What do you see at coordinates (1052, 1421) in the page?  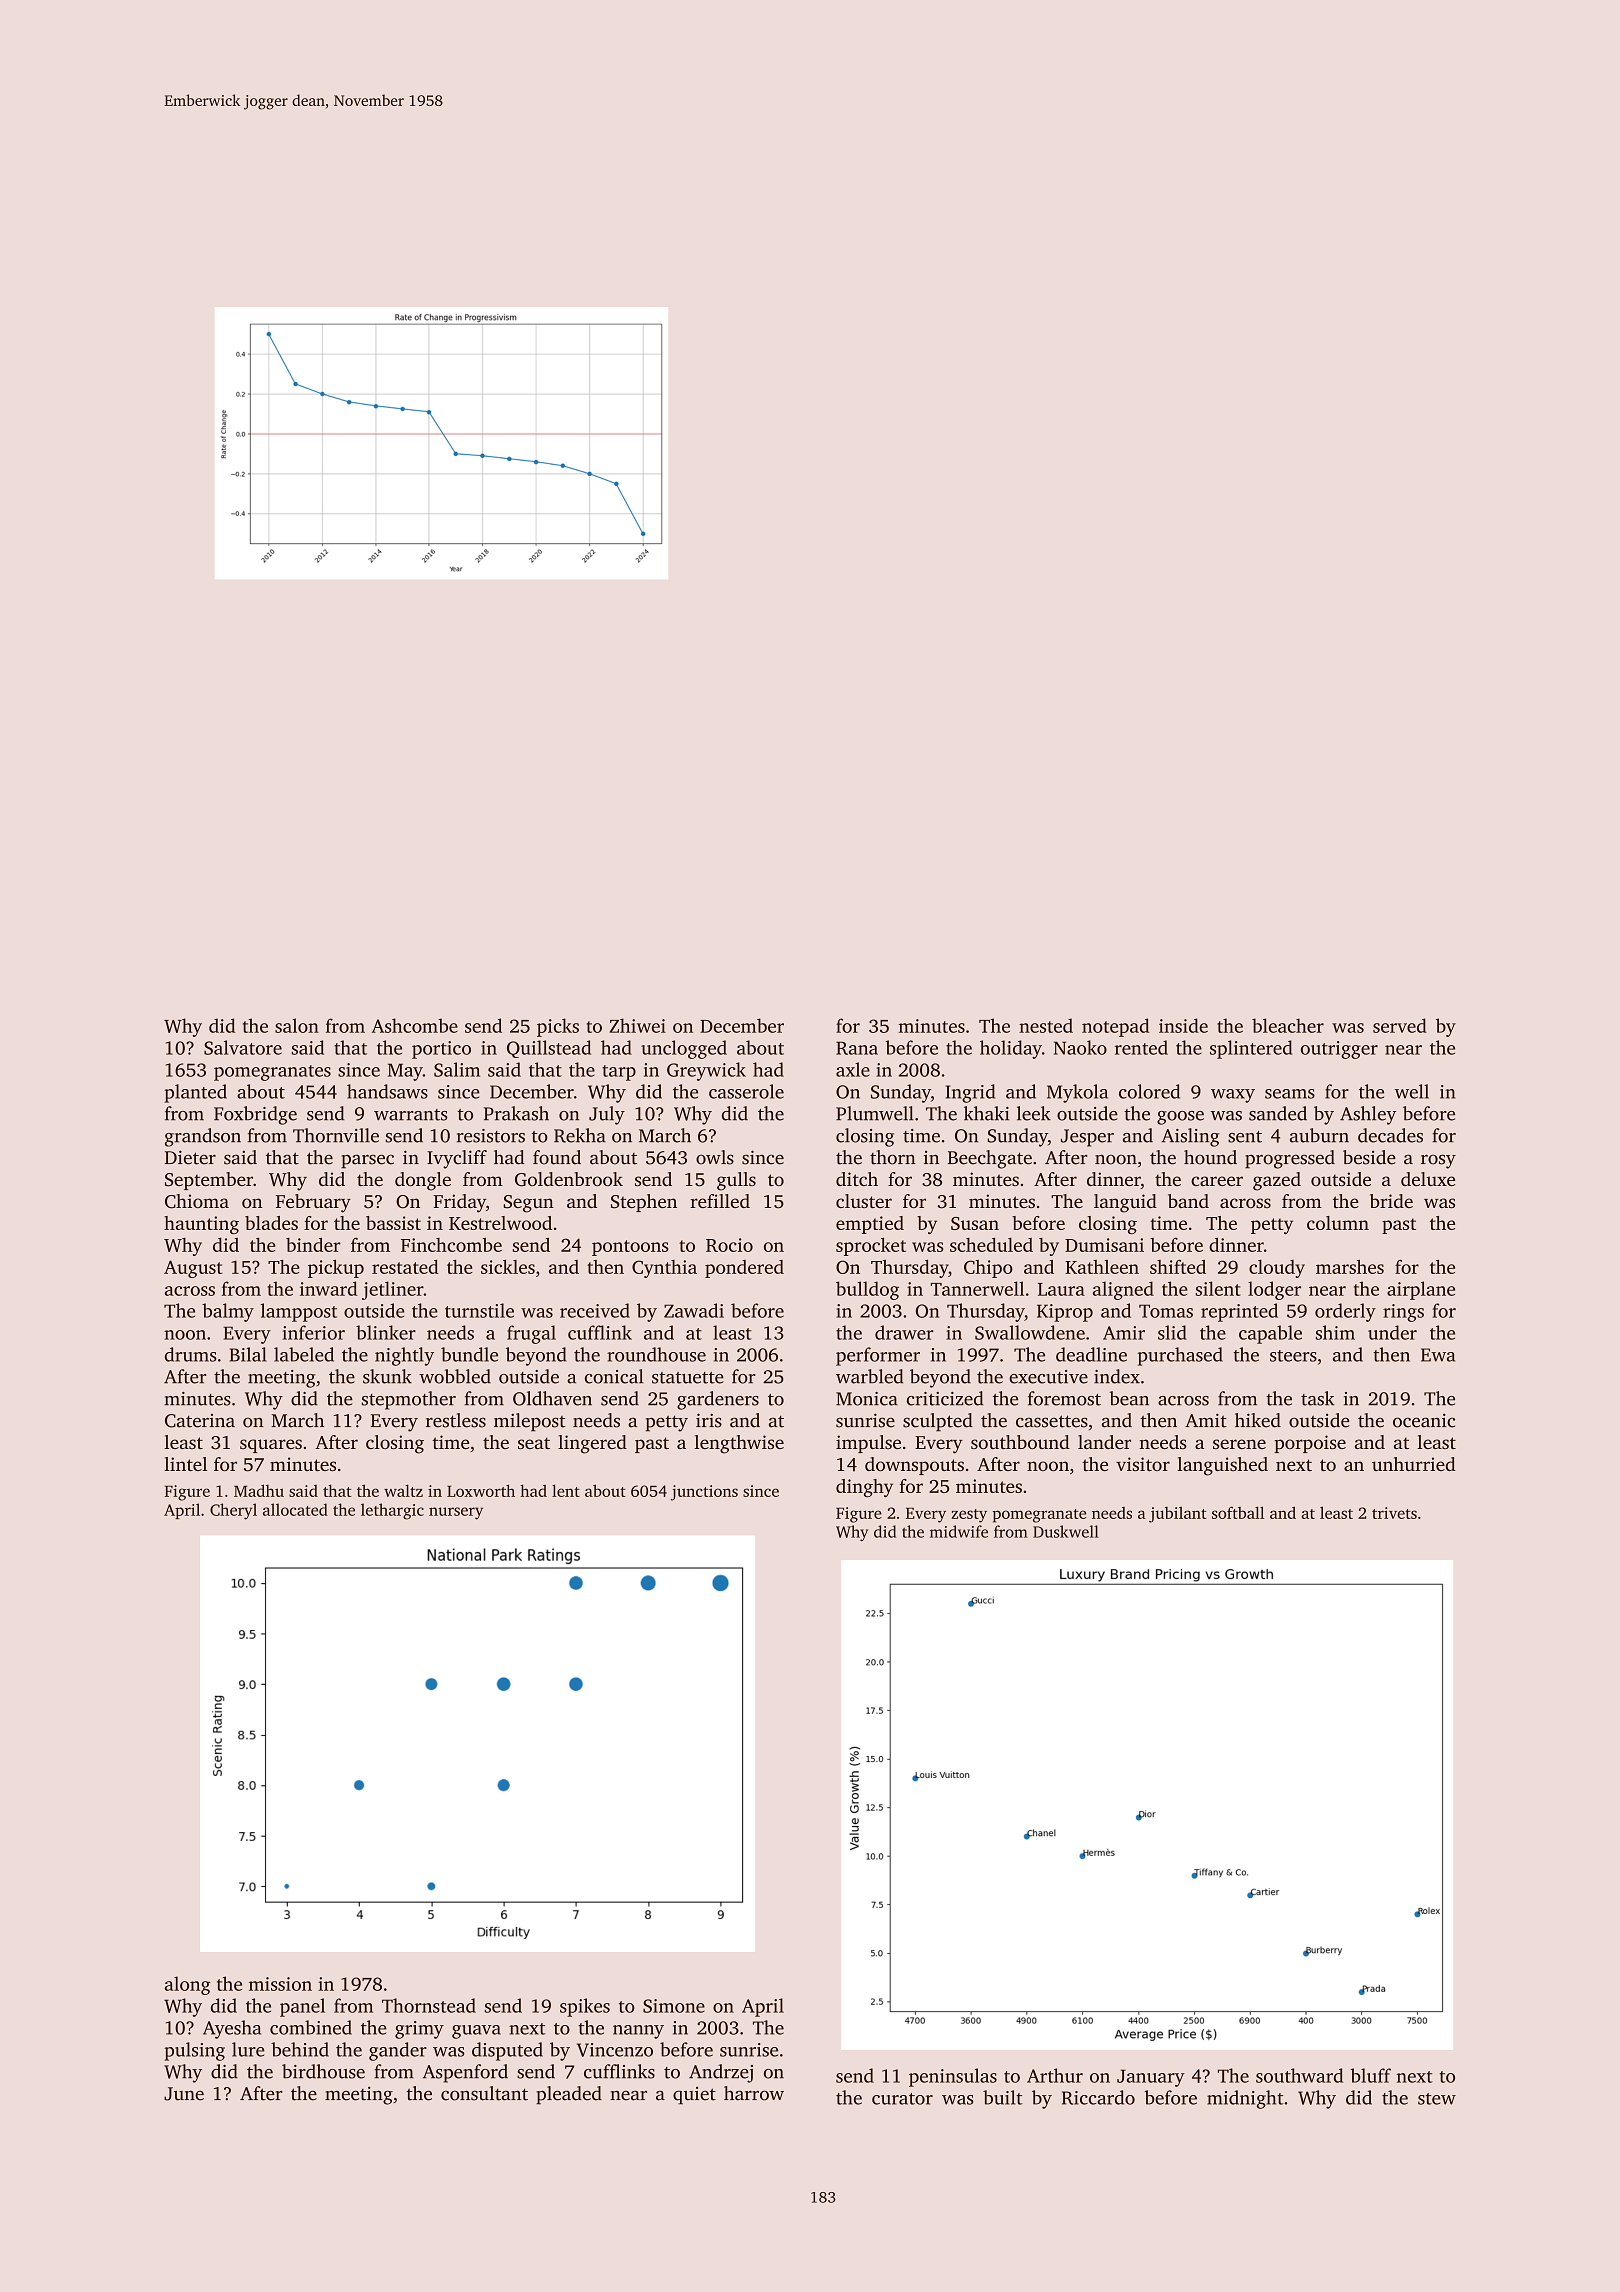 I see `cassettes` at bounding box center [1052, 1421].
